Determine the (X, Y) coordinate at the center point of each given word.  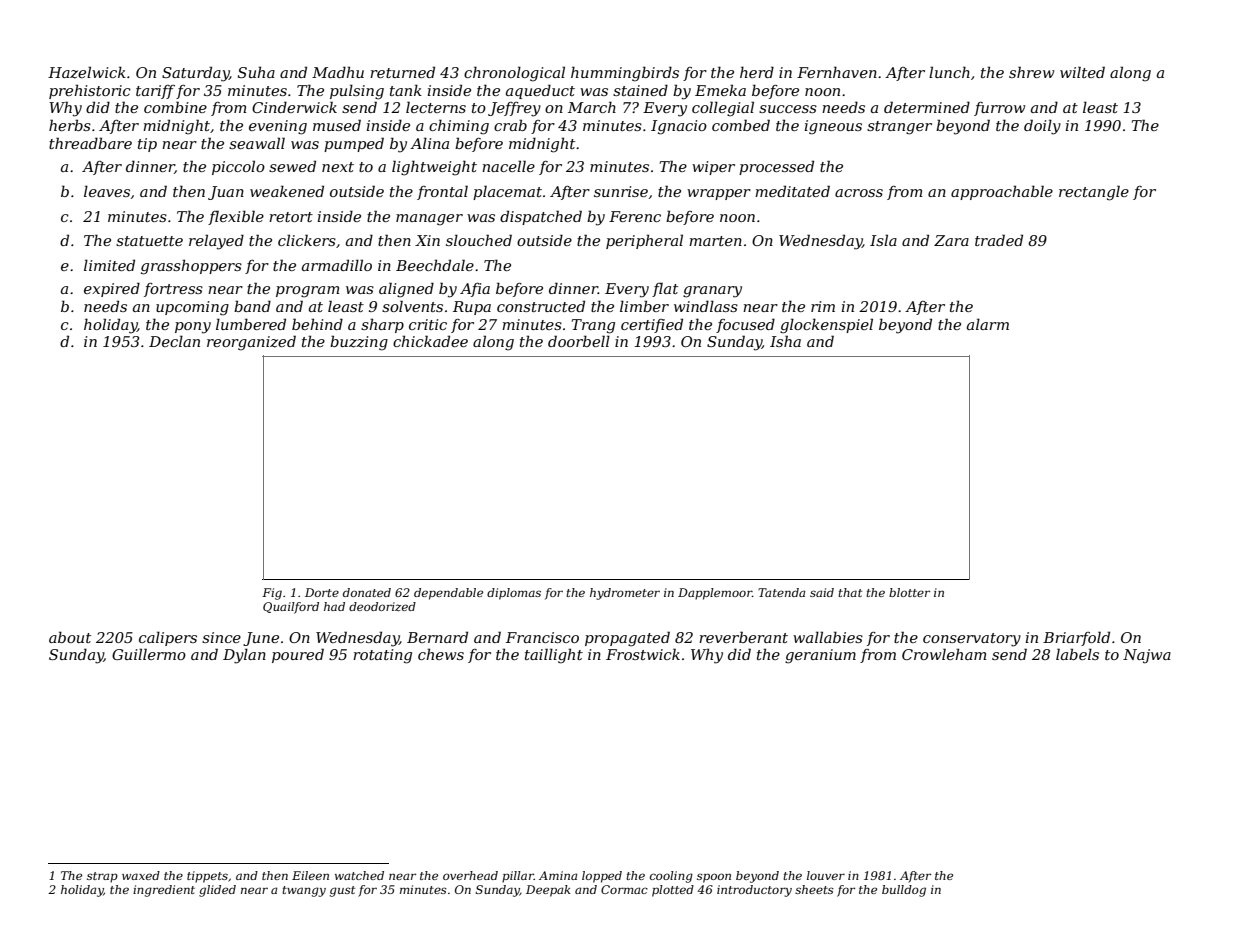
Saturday (195, 74)
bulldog (904, 891)
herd (757, 72)
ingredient (164, 891)
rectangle (1094, 193)
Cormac (624, 889)
